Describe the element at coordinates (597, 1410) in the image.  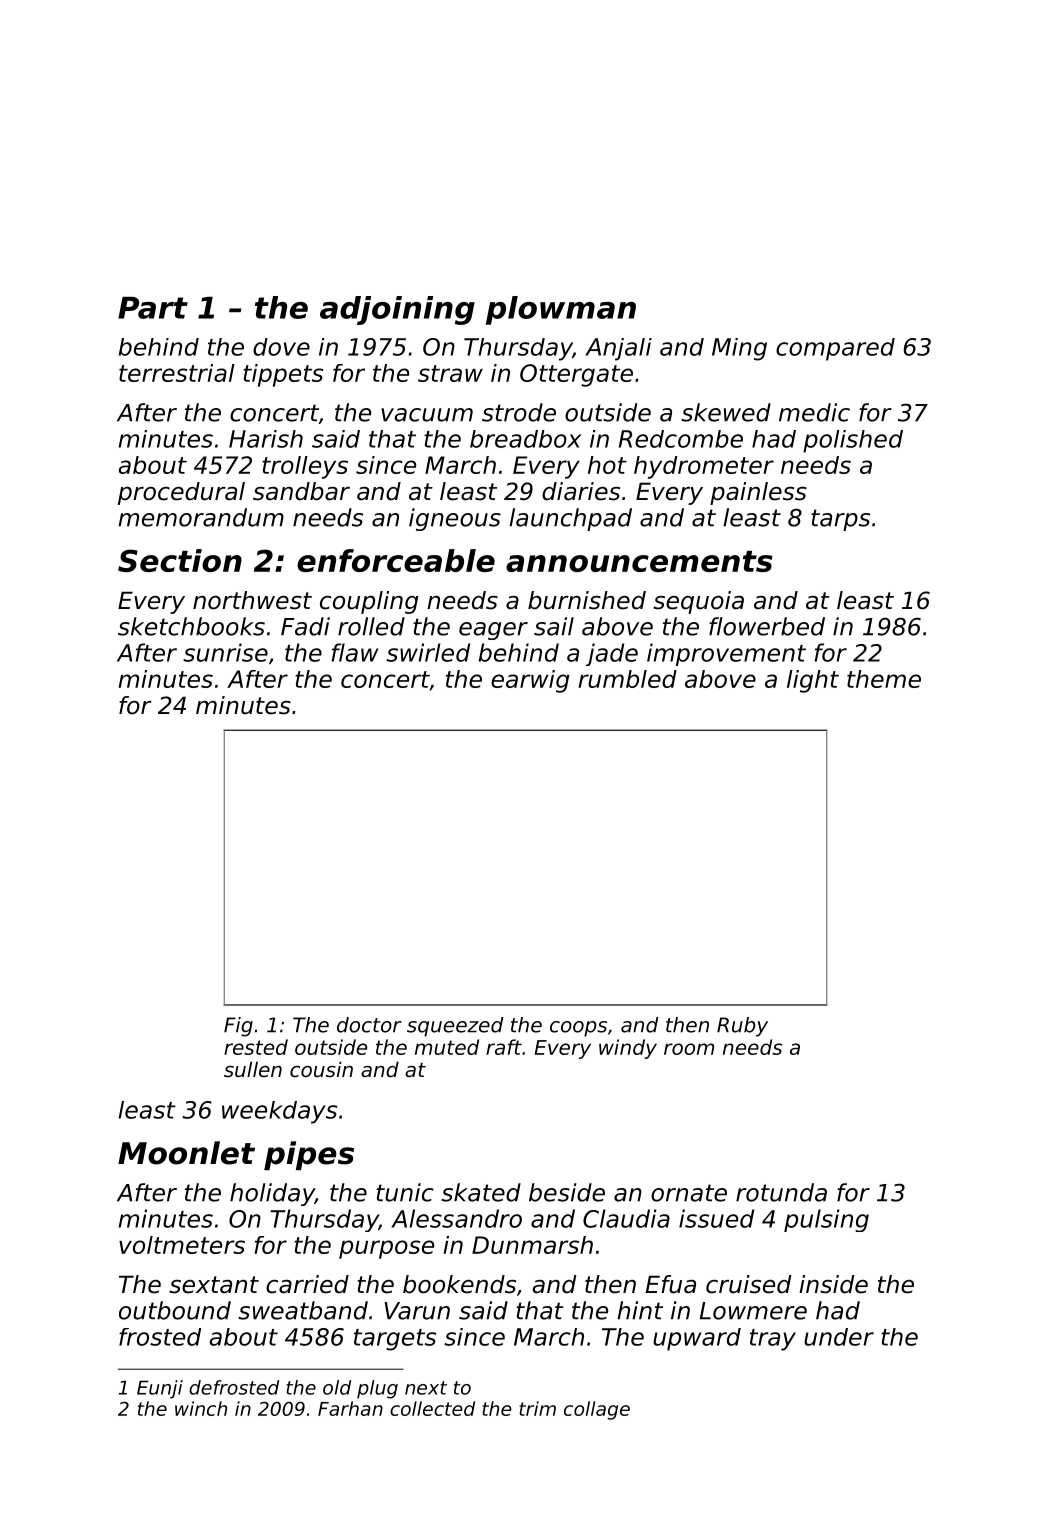
I see `collage` at that location.
